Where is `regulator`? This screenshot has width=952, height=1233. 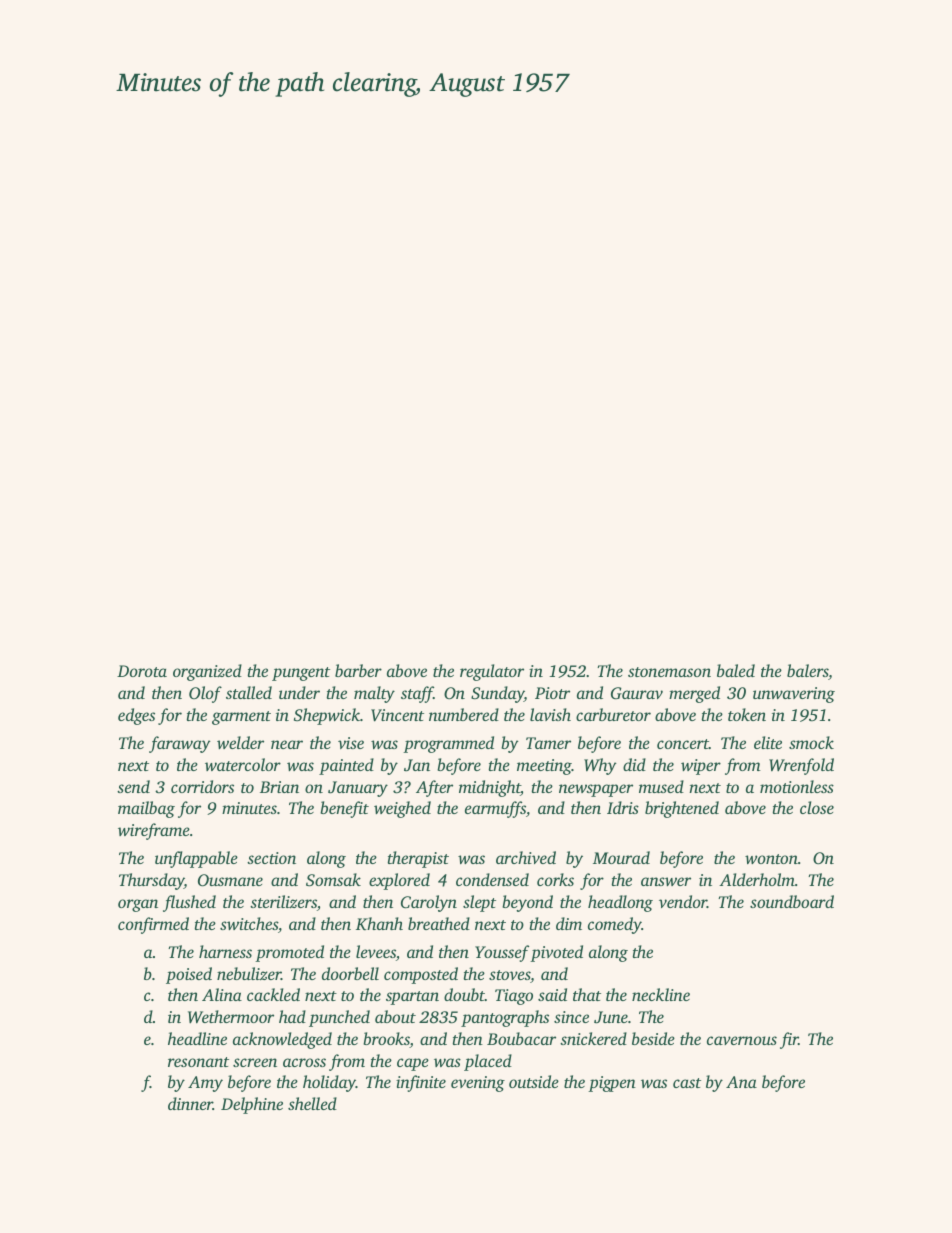
regulator is located at coordinates (492, 672).
